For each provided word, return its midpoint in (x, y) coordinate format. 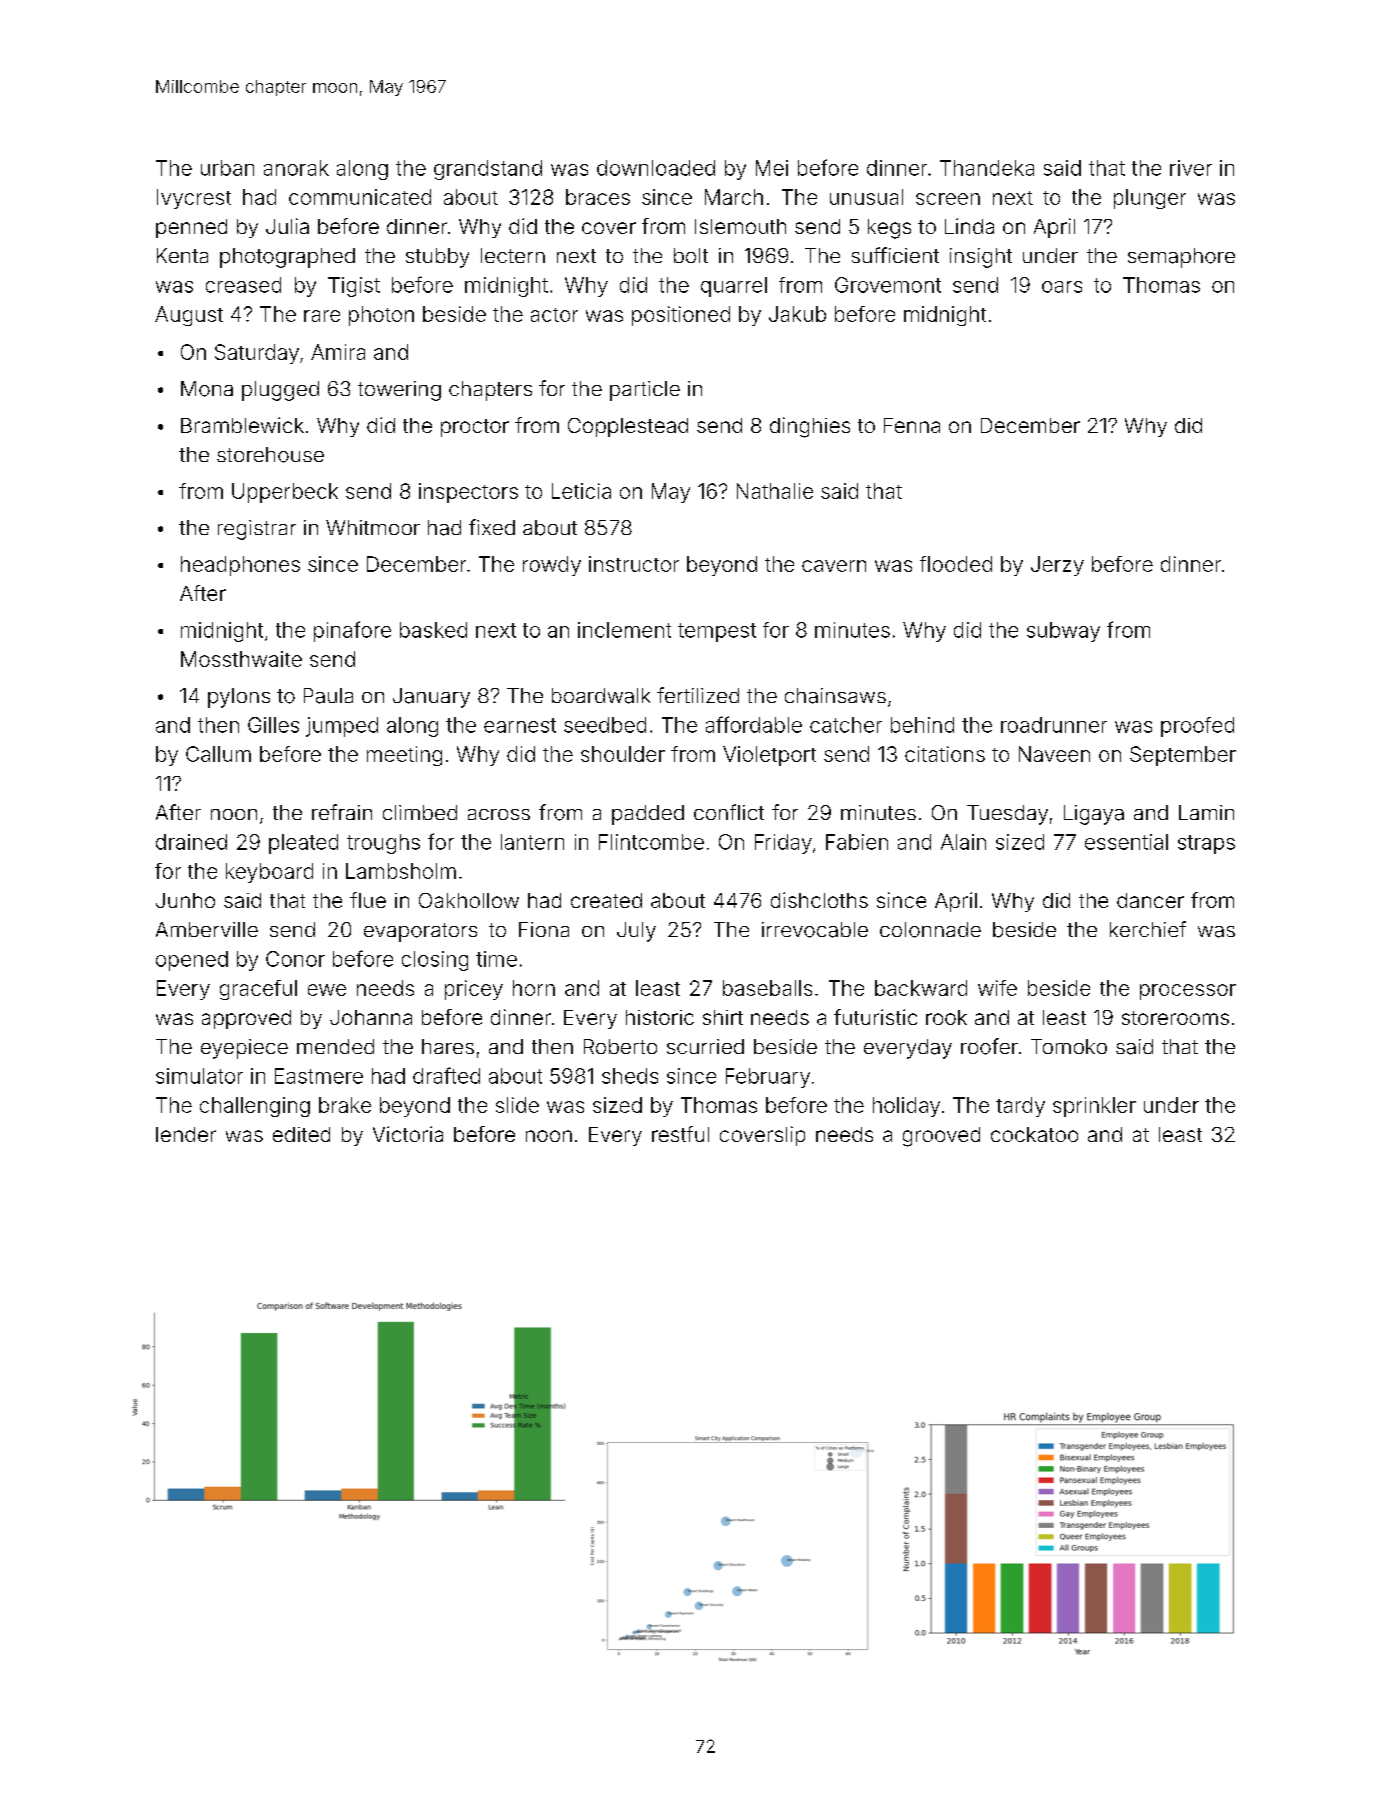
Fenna (912, 425)
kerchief (1148, 929)
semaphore (1181, 258)
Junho (185, 900)
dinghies (810, 427)
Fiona (544, 929)
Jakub (797, 314)
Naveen (1054, 754)
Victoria (408, 1134)
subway (1063, 632)
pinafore (352, 631)
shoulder (623, 754)
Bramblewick (242, 425)
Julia (287, 226)
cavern (834, 566)
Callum (218, 754)
